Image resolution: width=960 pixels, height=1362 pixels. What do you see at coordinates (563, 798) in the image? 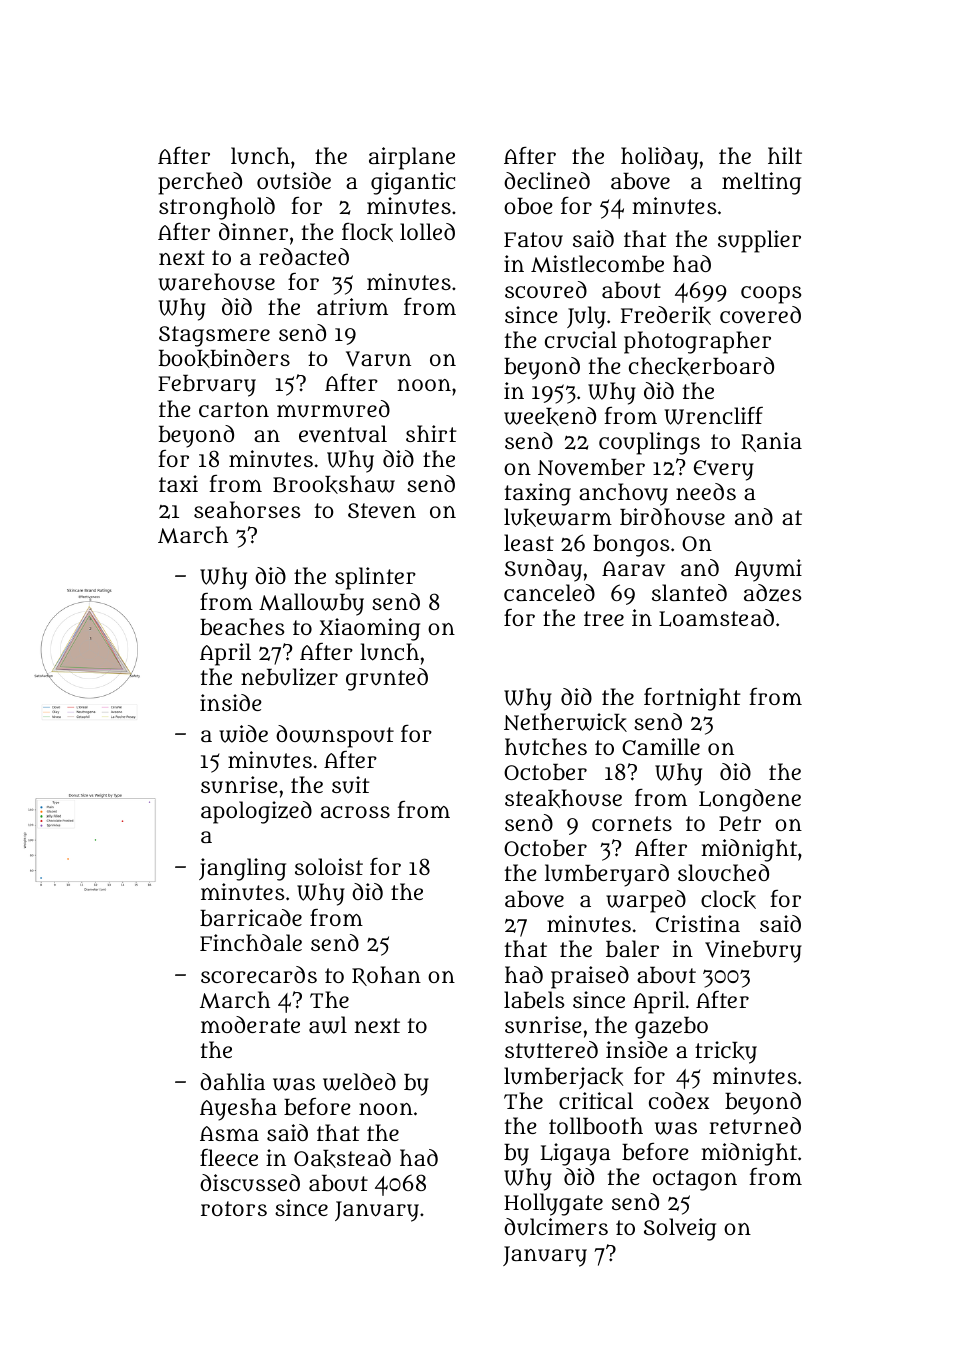
I see `steakhouse` at bounding box center [563, 798].
